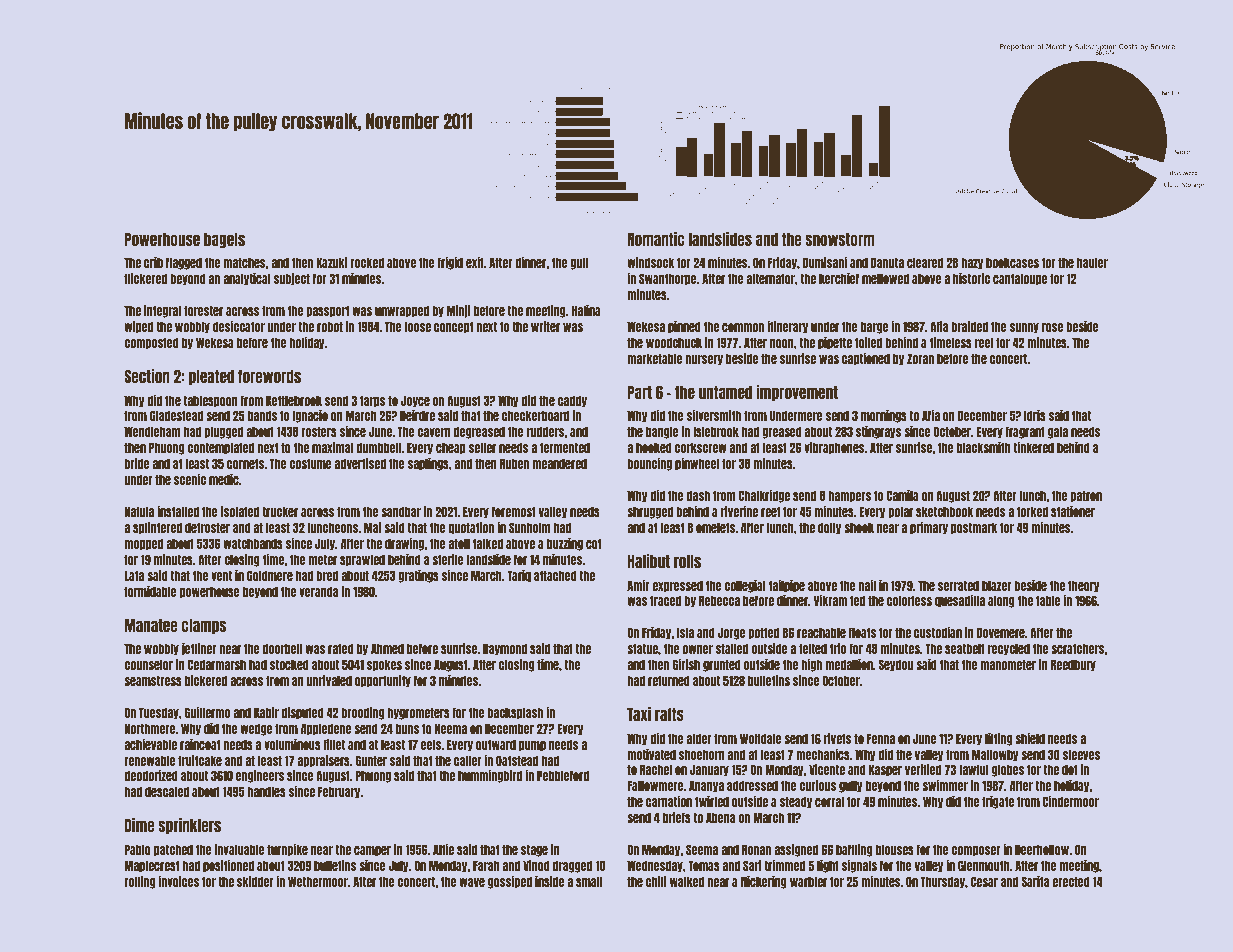 This page has height=952, width=1233. What do you see at coordinates (1033, 447) in the page?
I see `tinkered` at bounding box center [1033, 447].
